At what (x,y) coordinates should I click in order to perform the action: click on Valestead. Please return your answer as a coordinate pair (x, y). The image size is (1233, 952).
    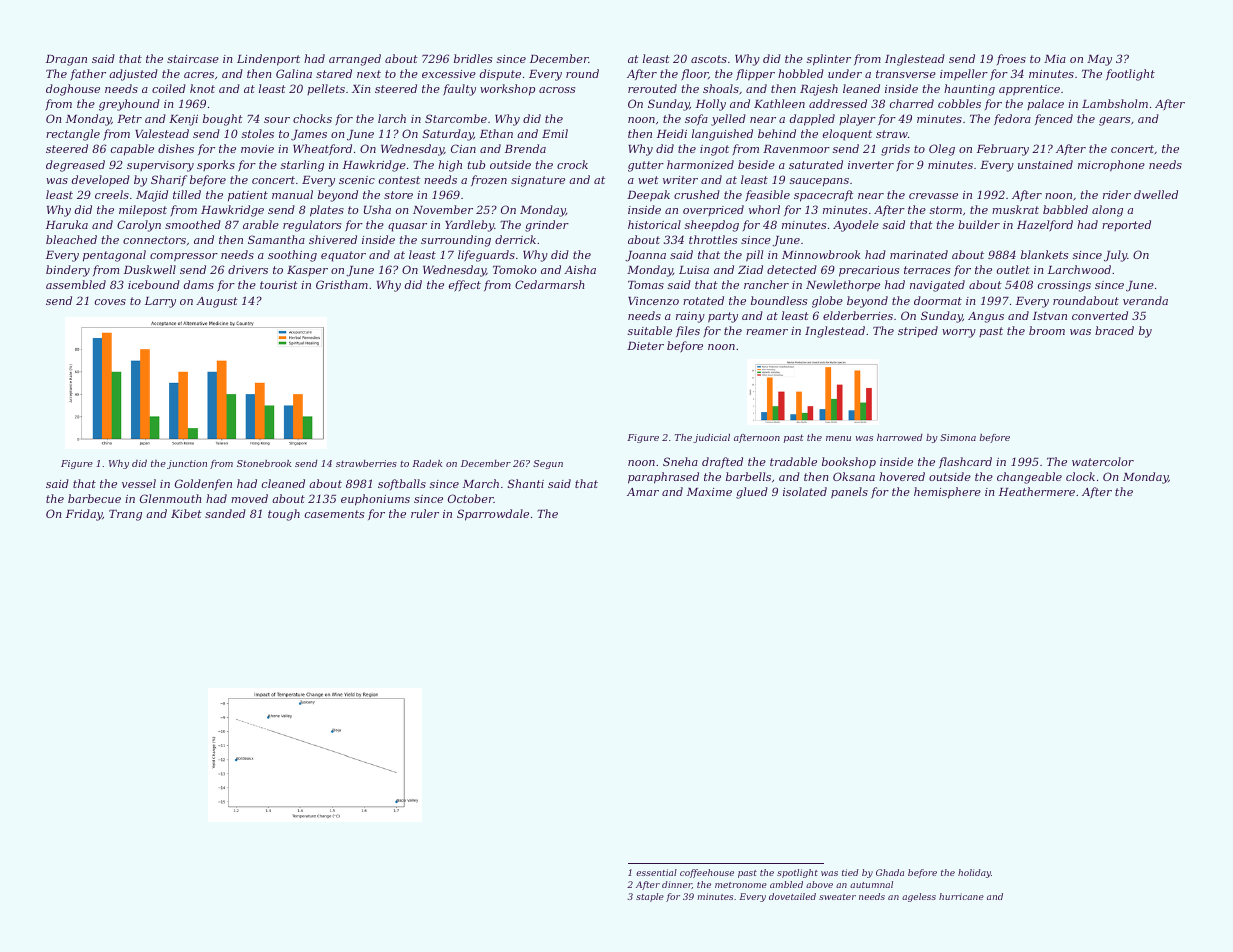
    Looking at the image, I should click on (162, 133).
